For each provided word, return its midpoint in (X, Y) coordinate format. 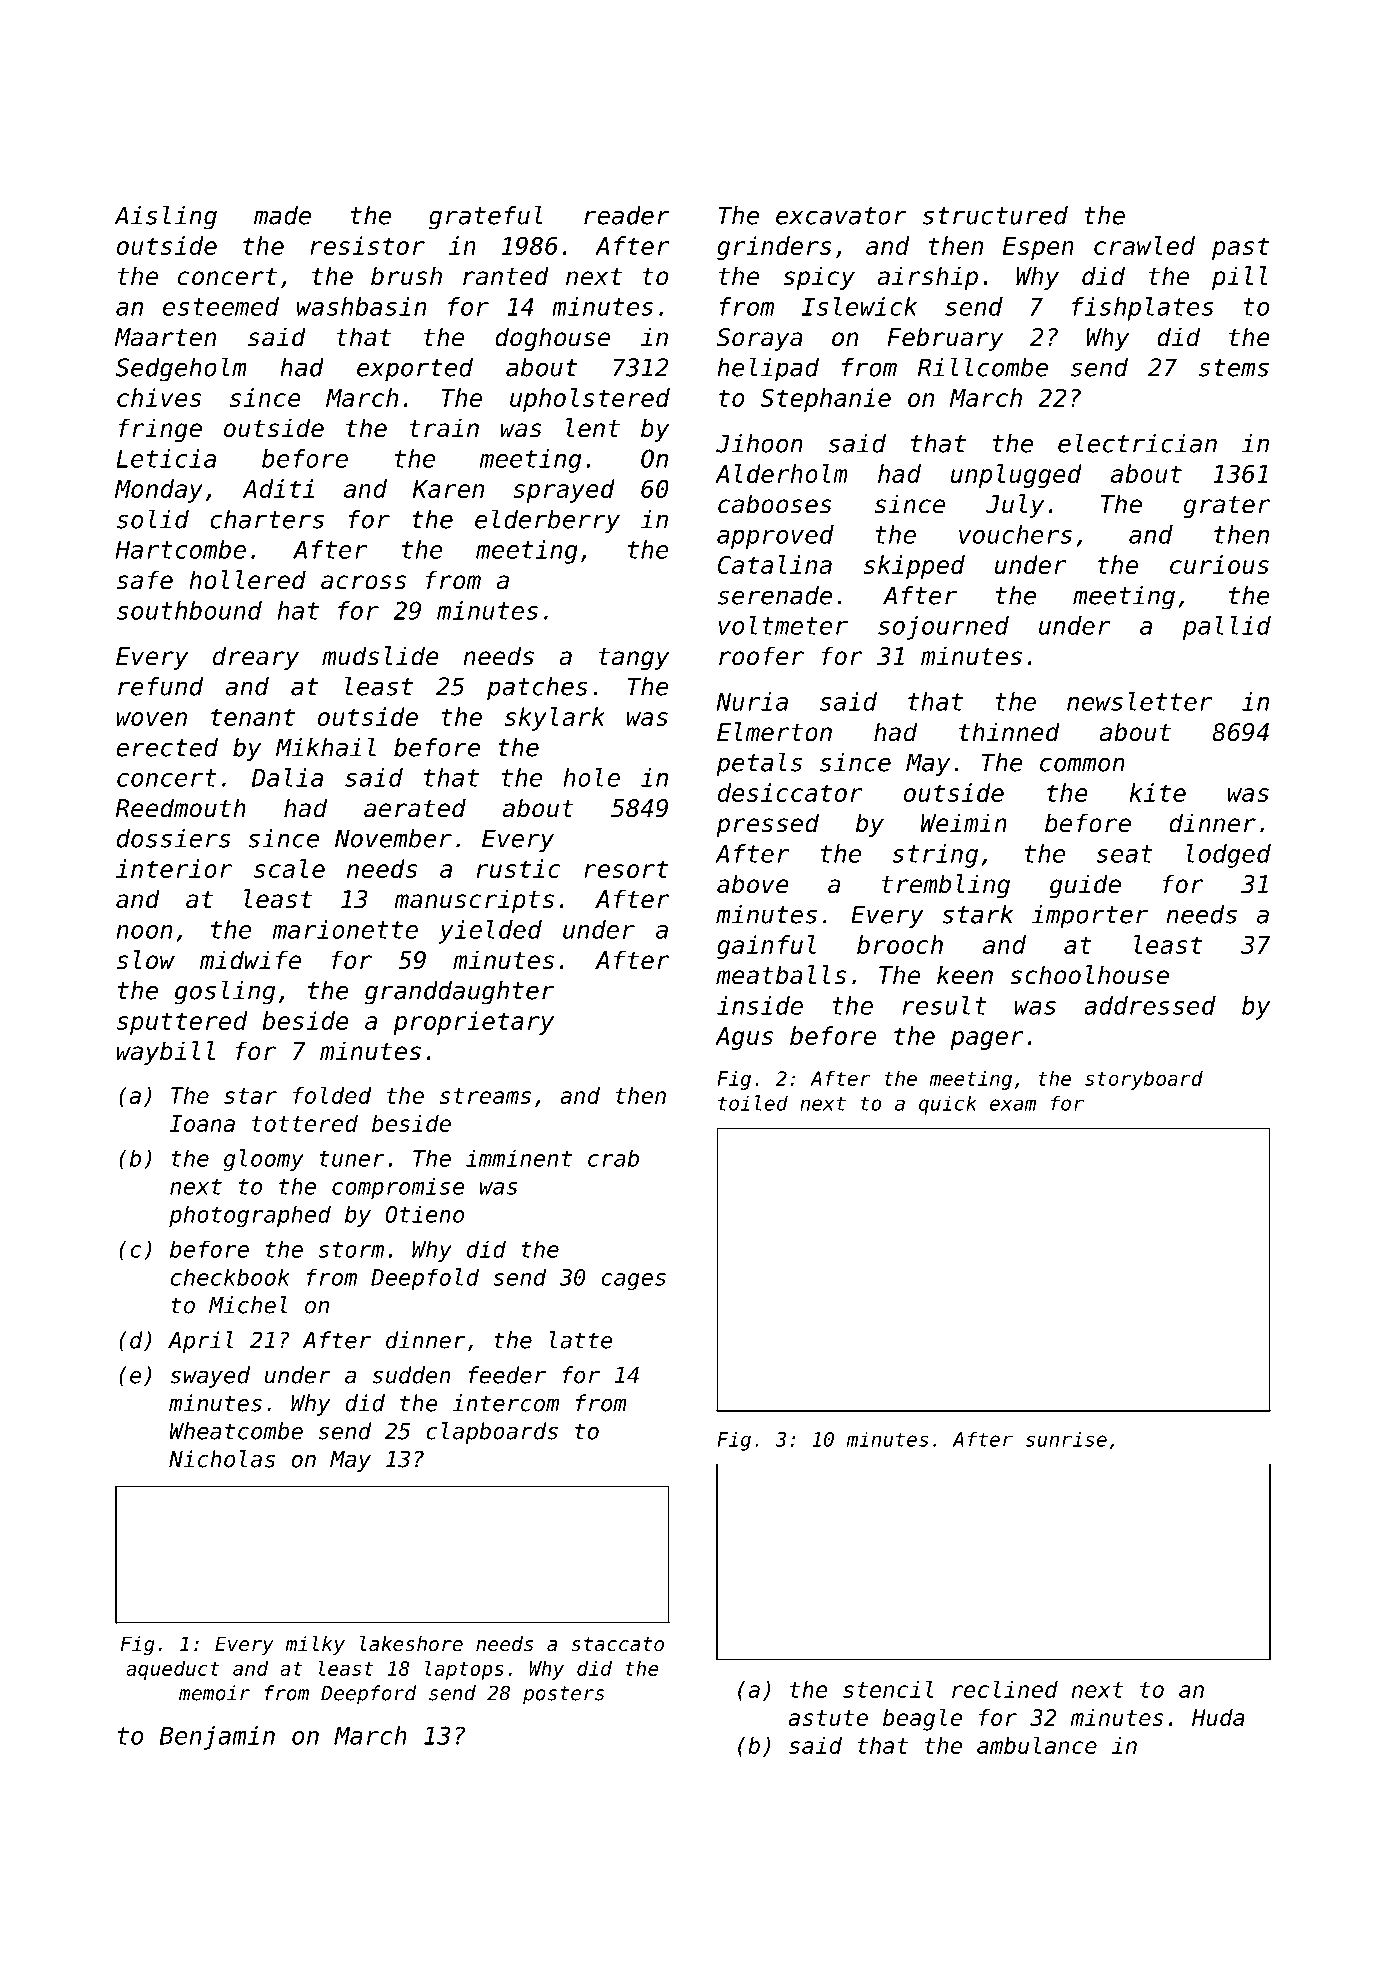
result (945, 1005)
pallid (1227, 628)
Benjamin (217, 1738)
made (282, 215)
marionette (345, 929)
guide (1085, 886)
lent (593, 428)
